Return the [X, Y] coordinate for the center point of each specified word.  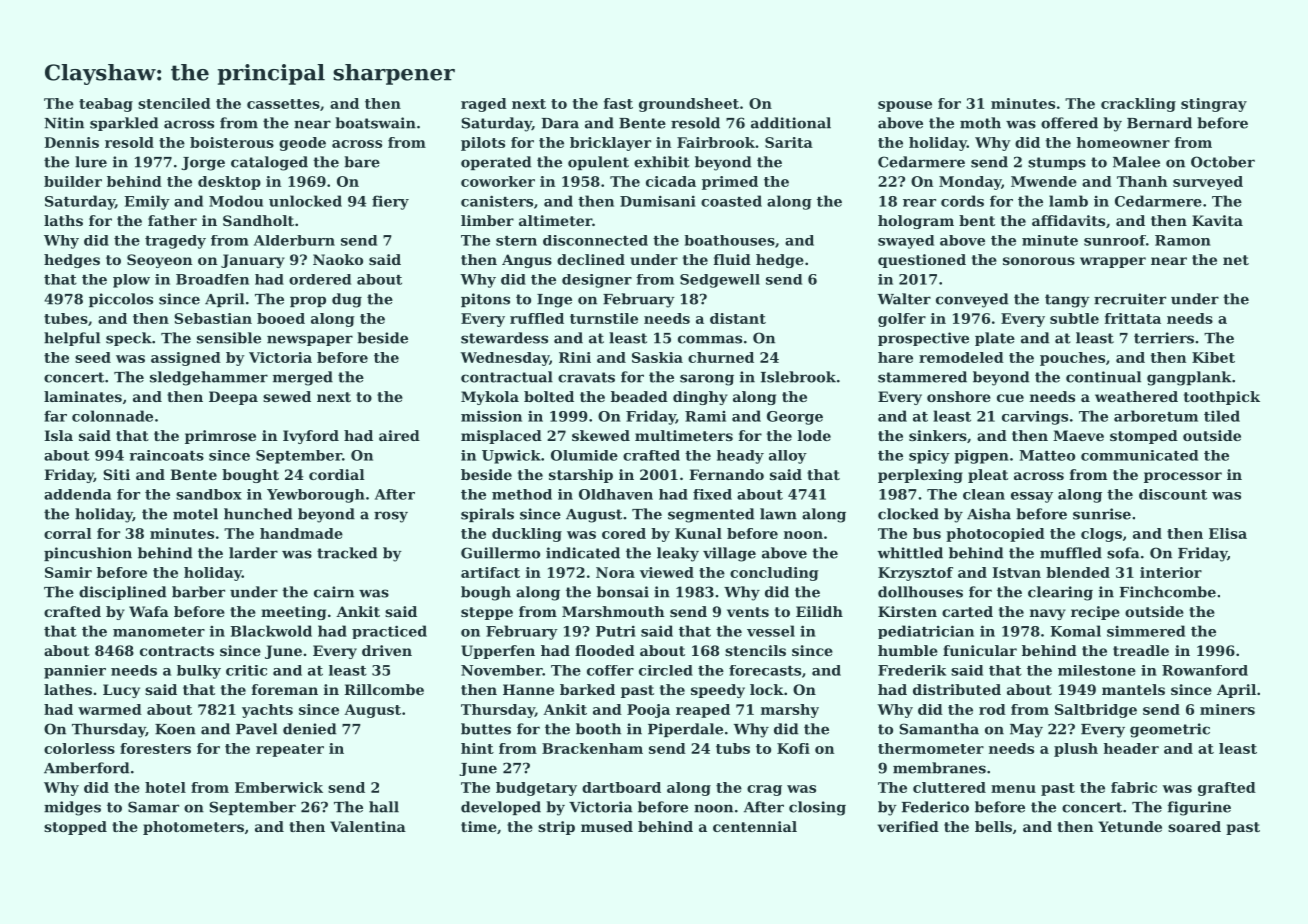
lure [91, 162]
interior [1171, 572]
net [1236, 260]
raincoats [166, 455]
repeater [290, 750]
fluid [732, 259]
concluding [774, 574]
